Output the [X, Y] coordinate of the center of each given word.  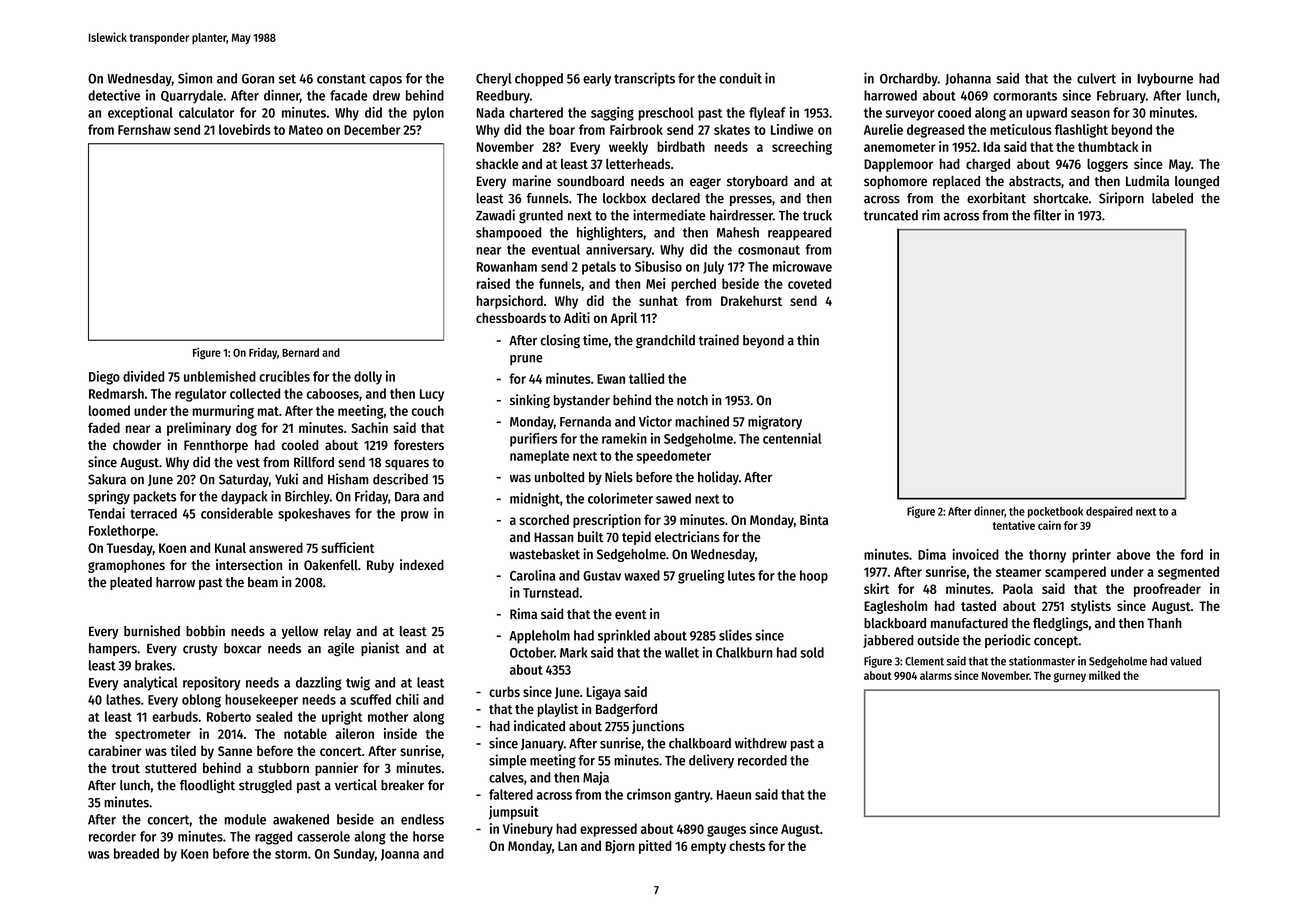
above [1133, 554]
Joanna [400, 855]
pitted [655, 847]
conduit [740, 78]
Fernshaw [144, 129]
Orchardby [909, 79]
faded [104, 427]
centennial [792, 438]
